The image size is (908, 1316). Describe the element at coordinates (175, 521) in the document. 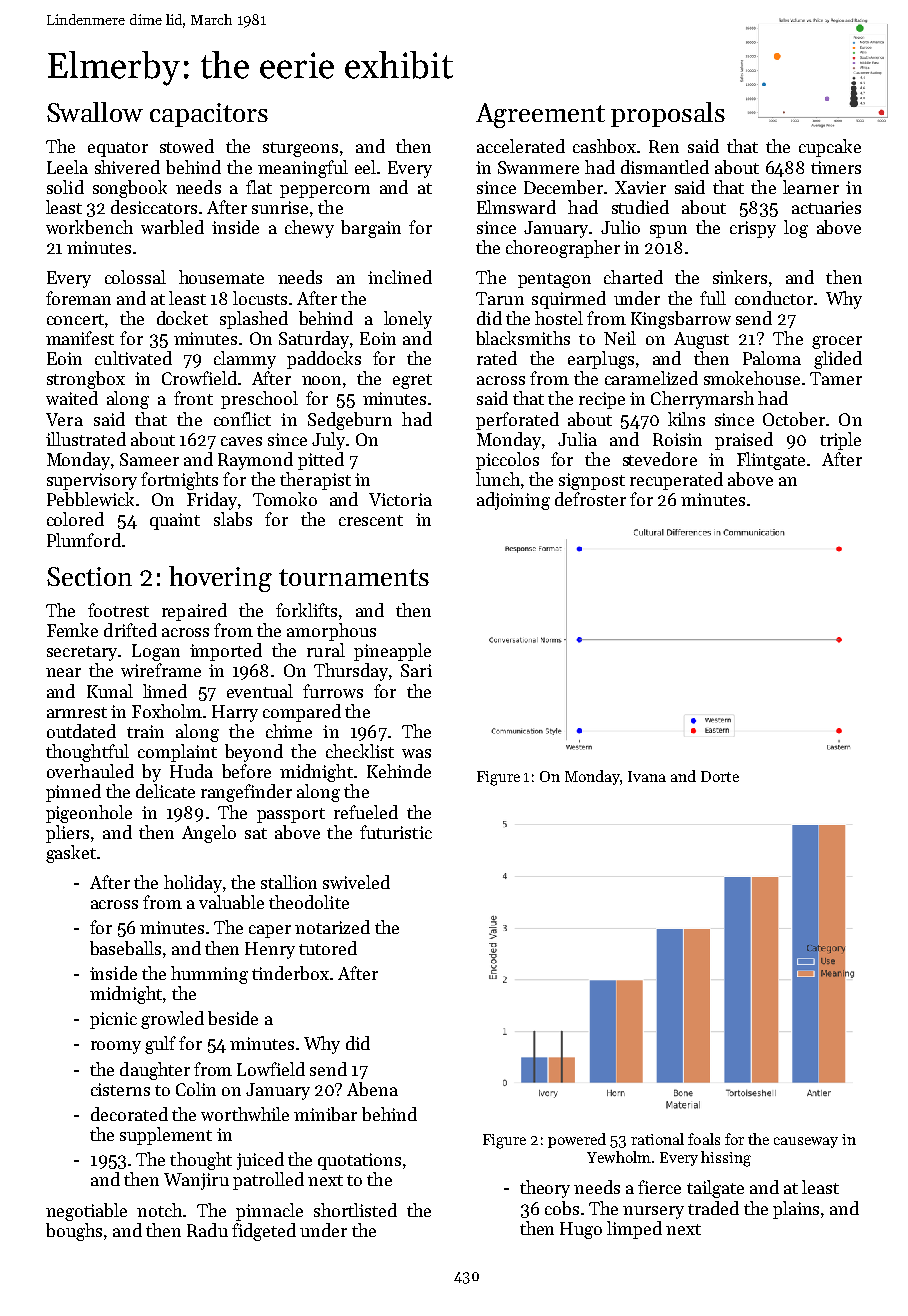

I see `quaint` at that location.
